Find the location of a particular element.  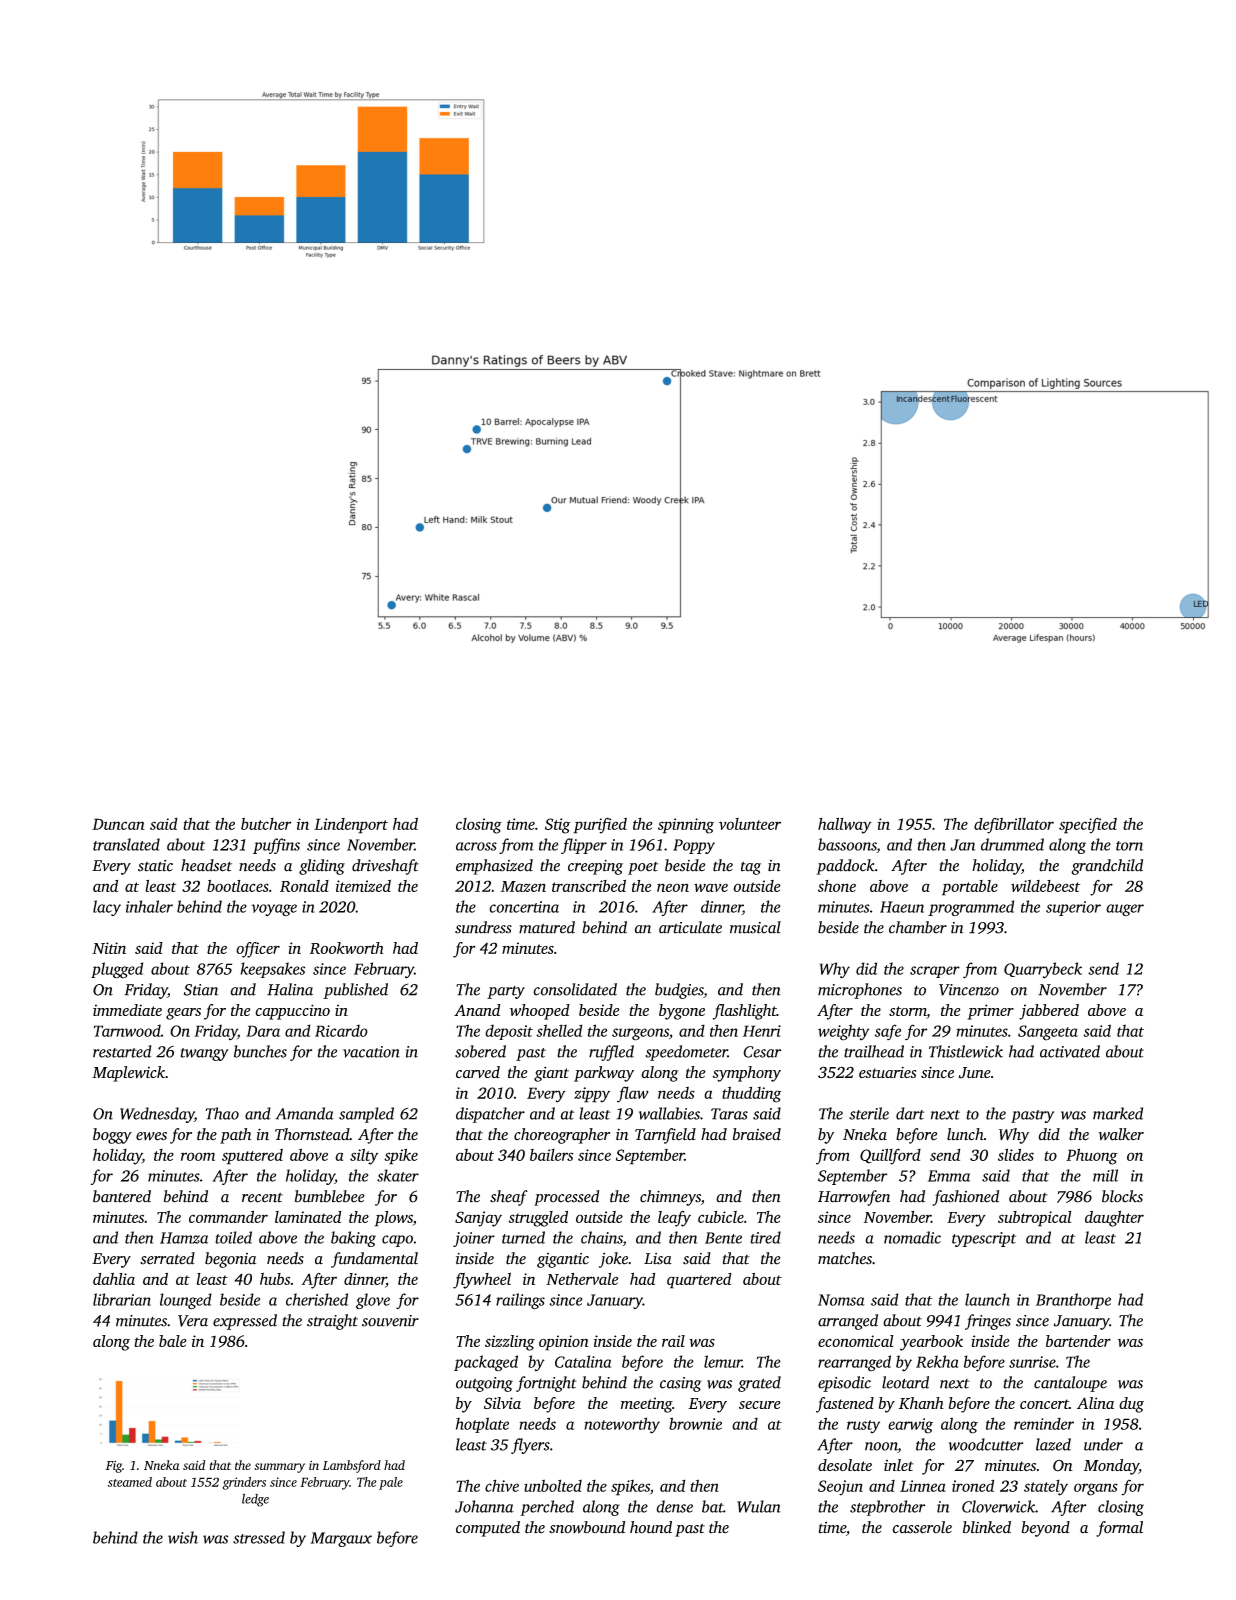

yearbook is located at coordinates (931, 1343).
